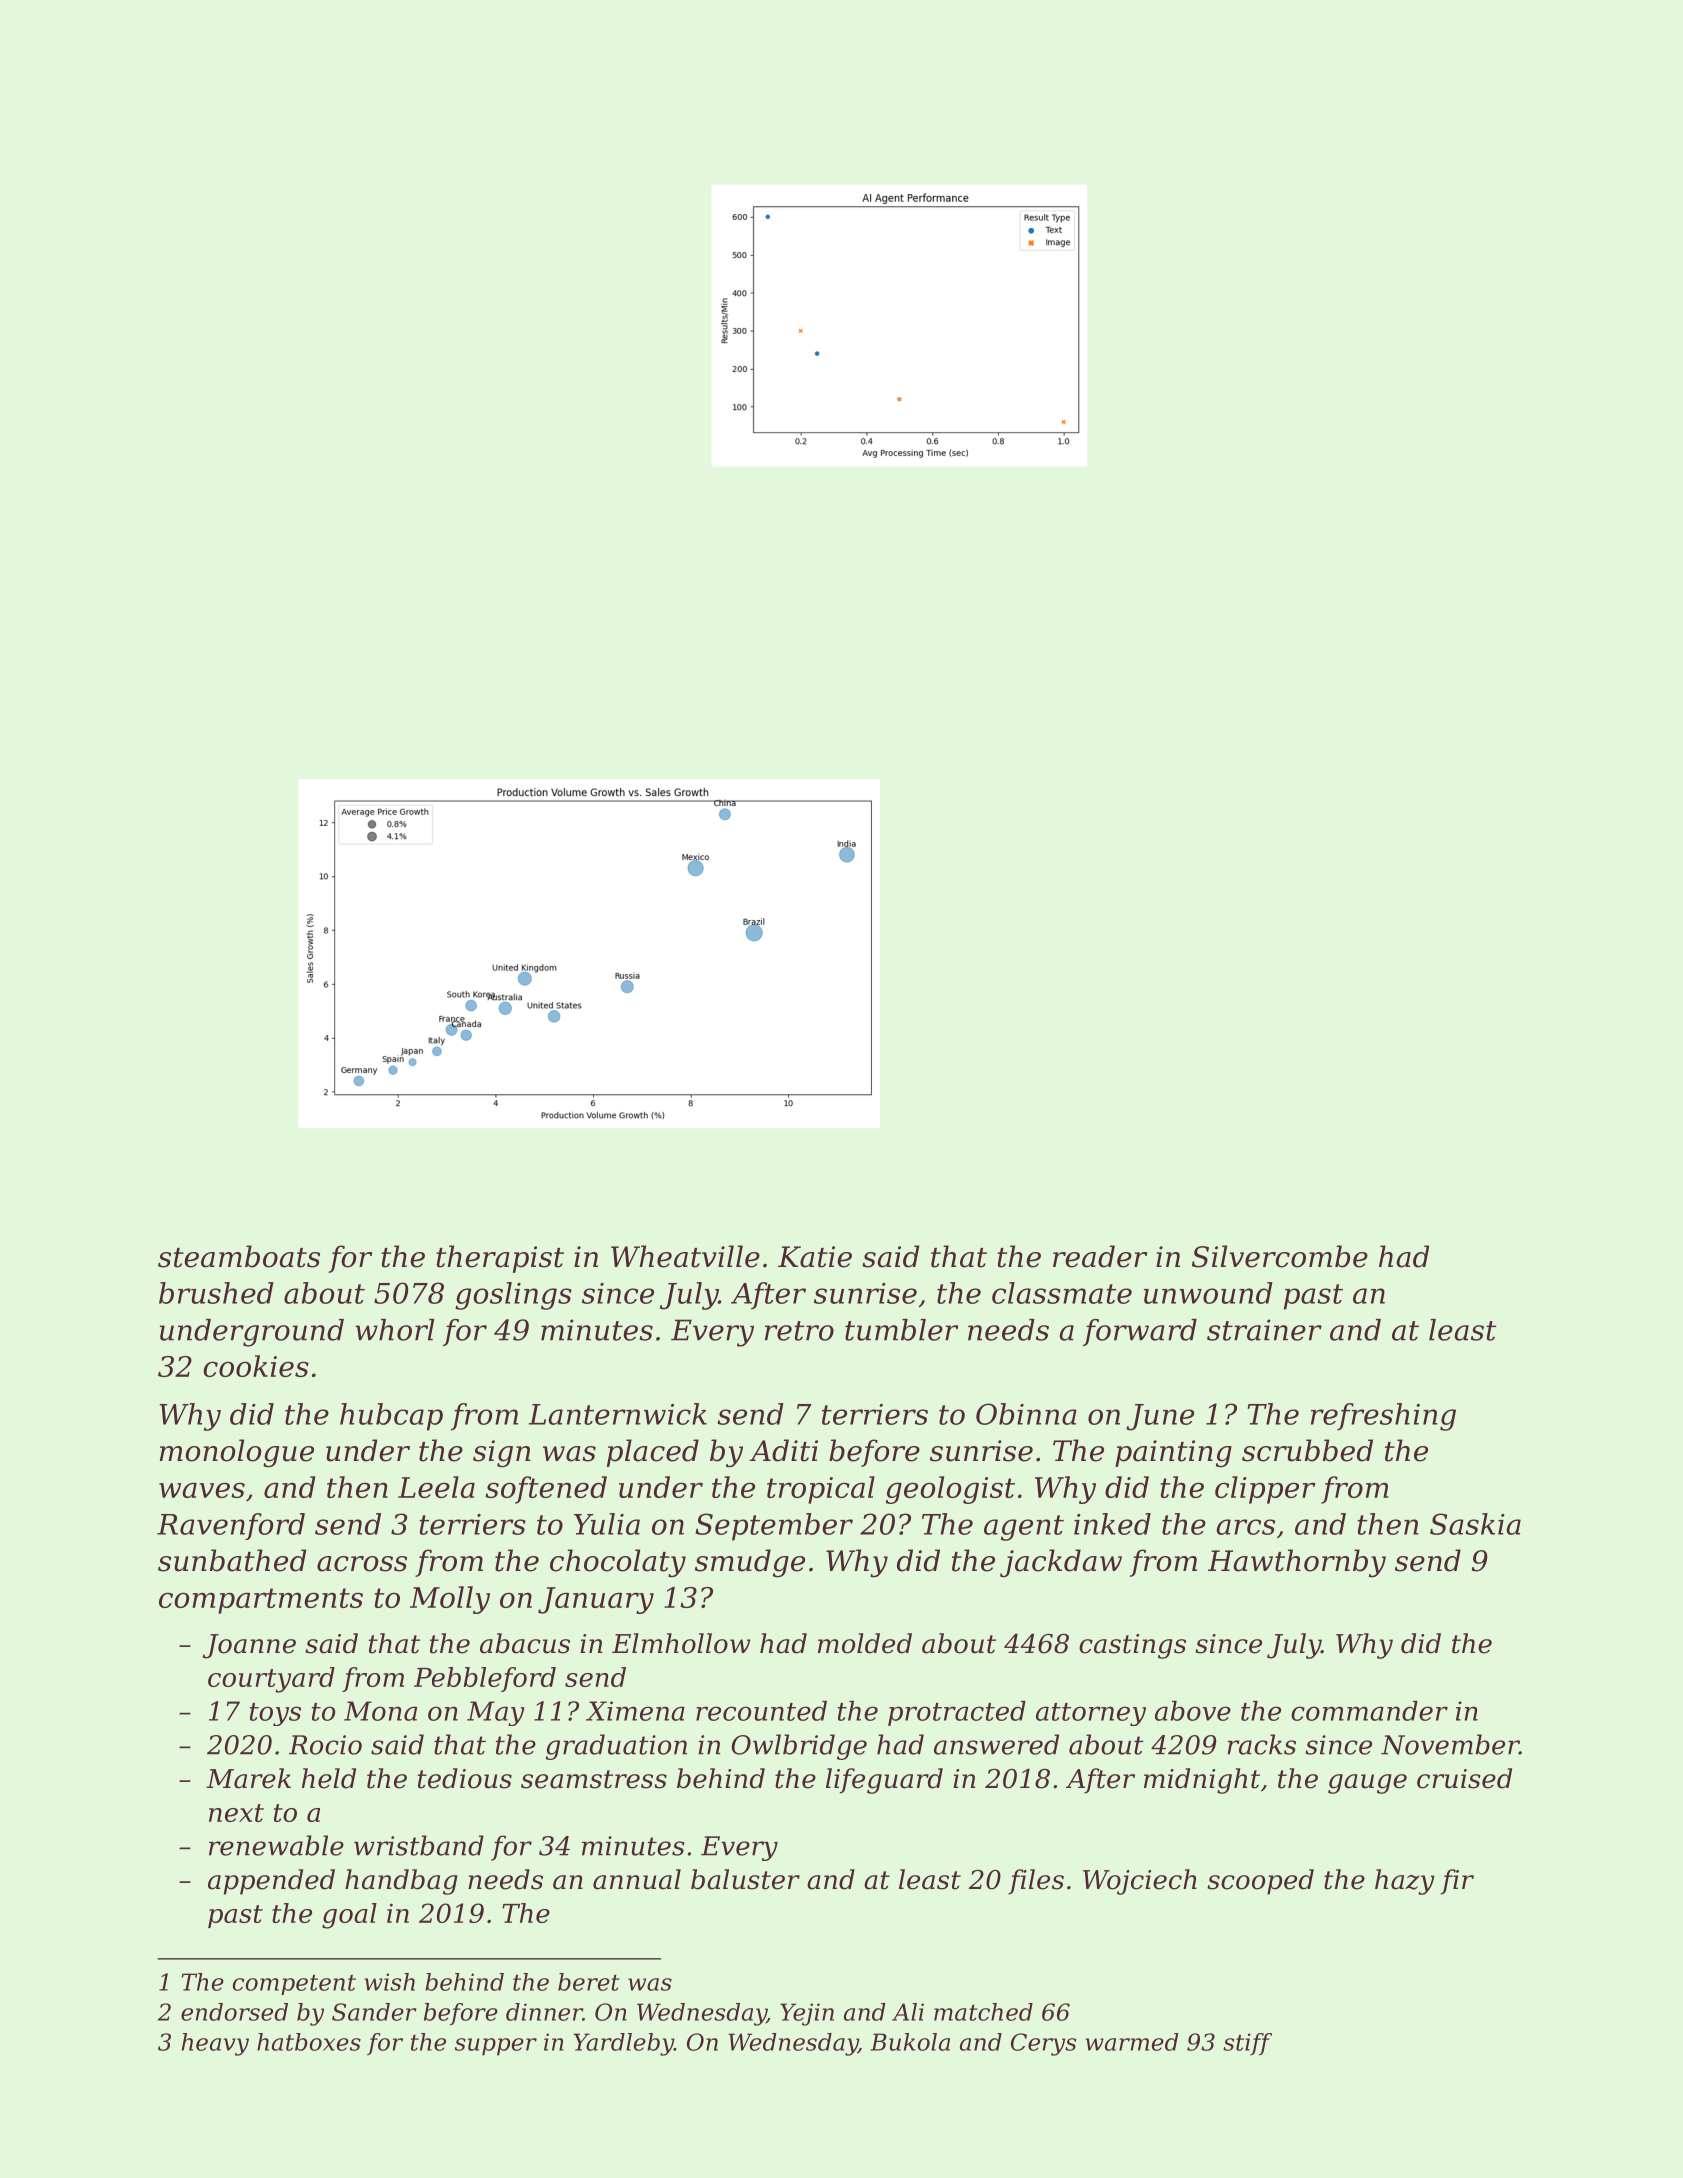 This document has width=1683, height=2178. Describe the element at coordinates (1260, 1882) in the document. I see `scooped` at that location.
